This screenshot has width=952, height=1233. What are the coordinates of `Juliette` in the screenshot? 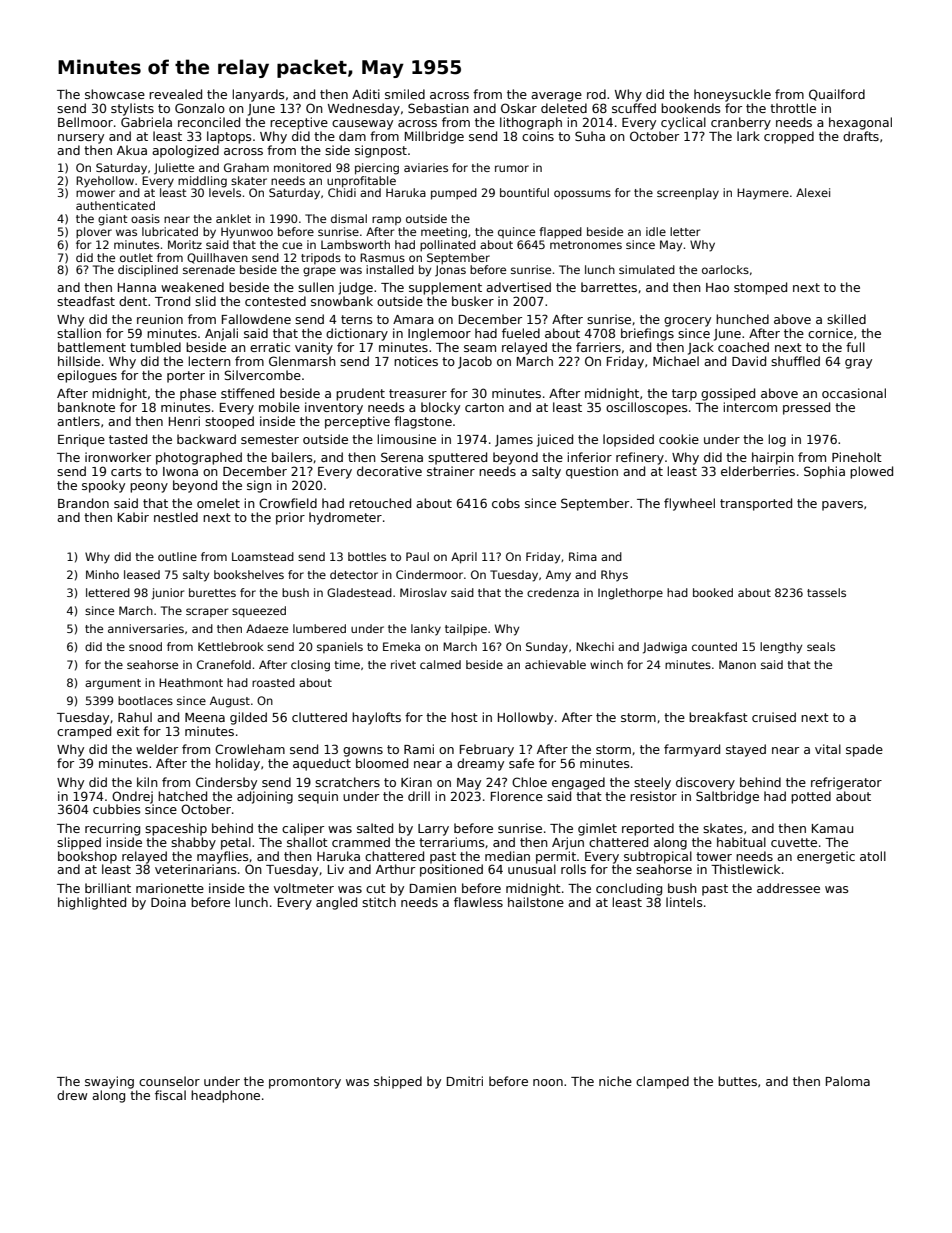 It's located at (174, 169).
